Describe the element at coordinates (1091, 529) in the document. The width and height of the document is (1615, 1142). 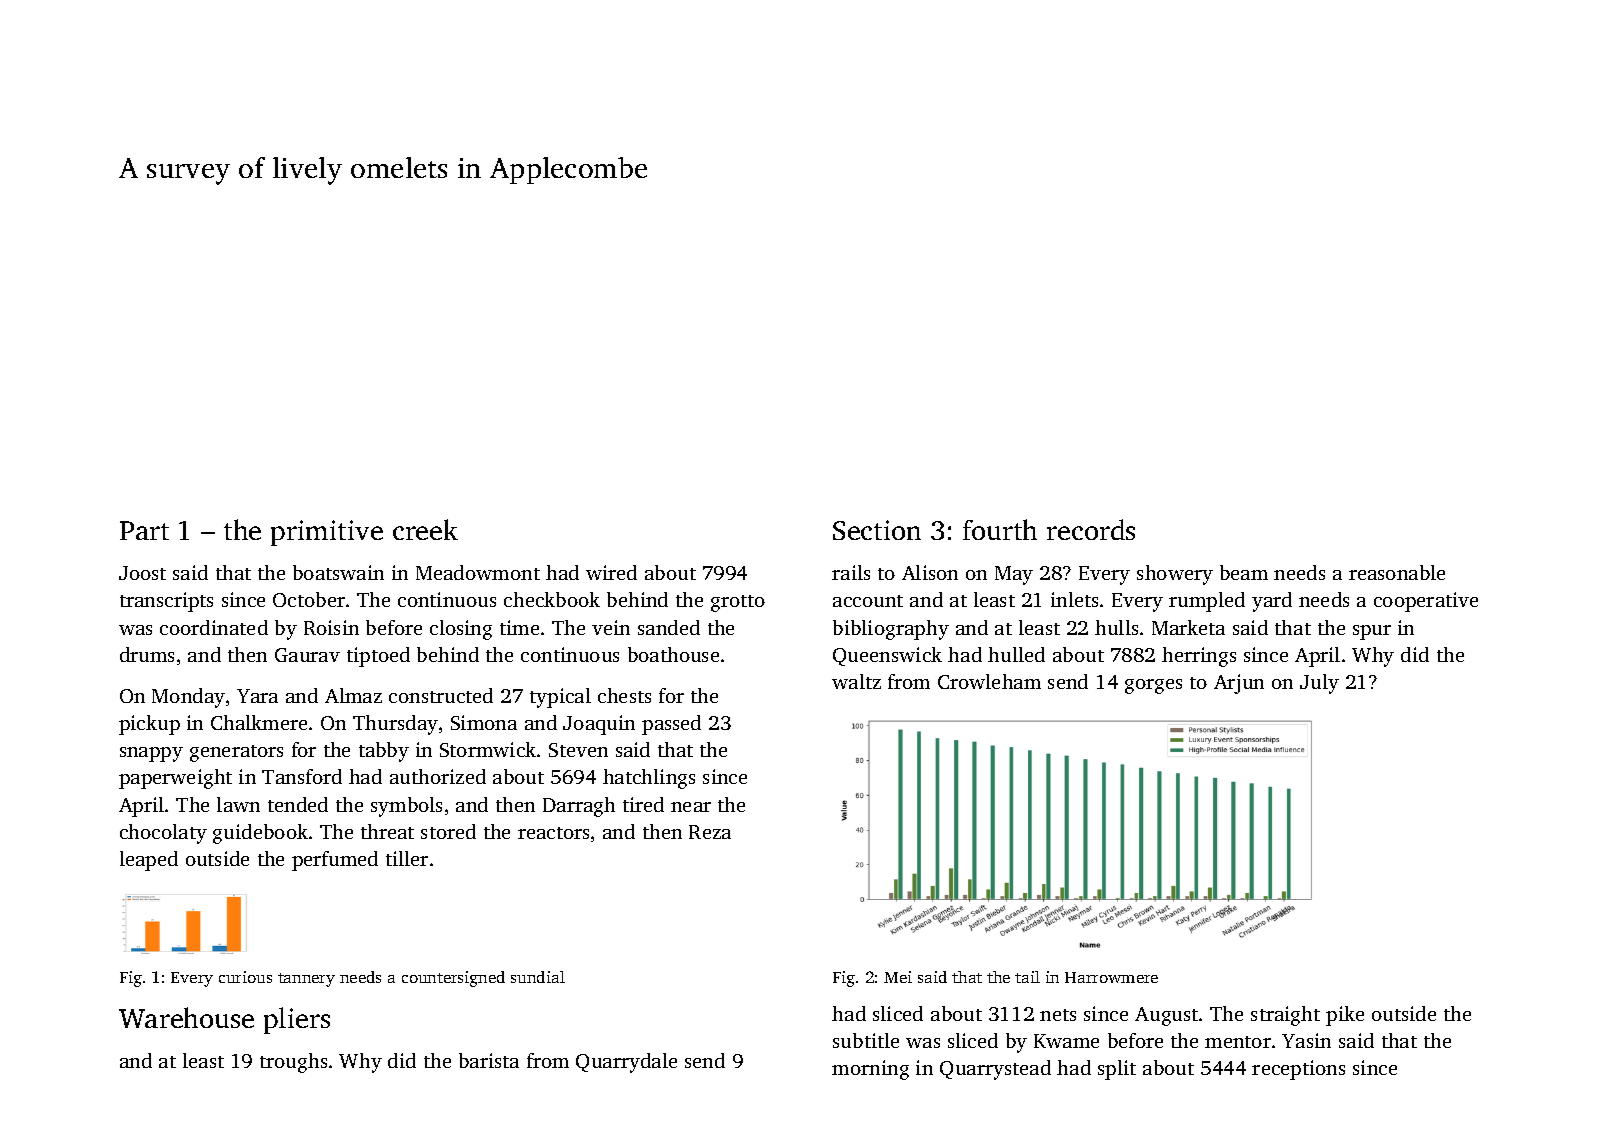
I see `records` at that location.
